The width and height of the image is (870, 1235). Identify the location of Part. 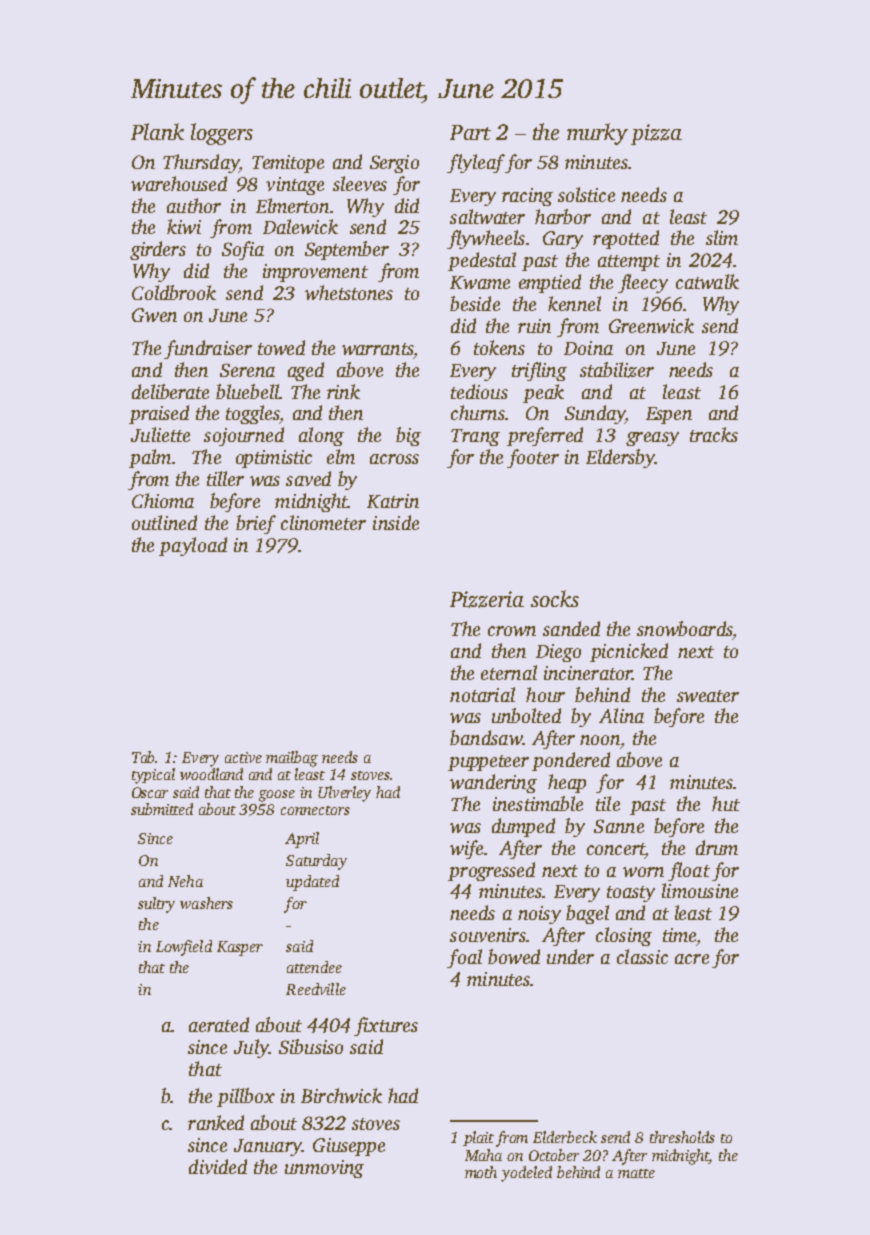
(470, 132).
